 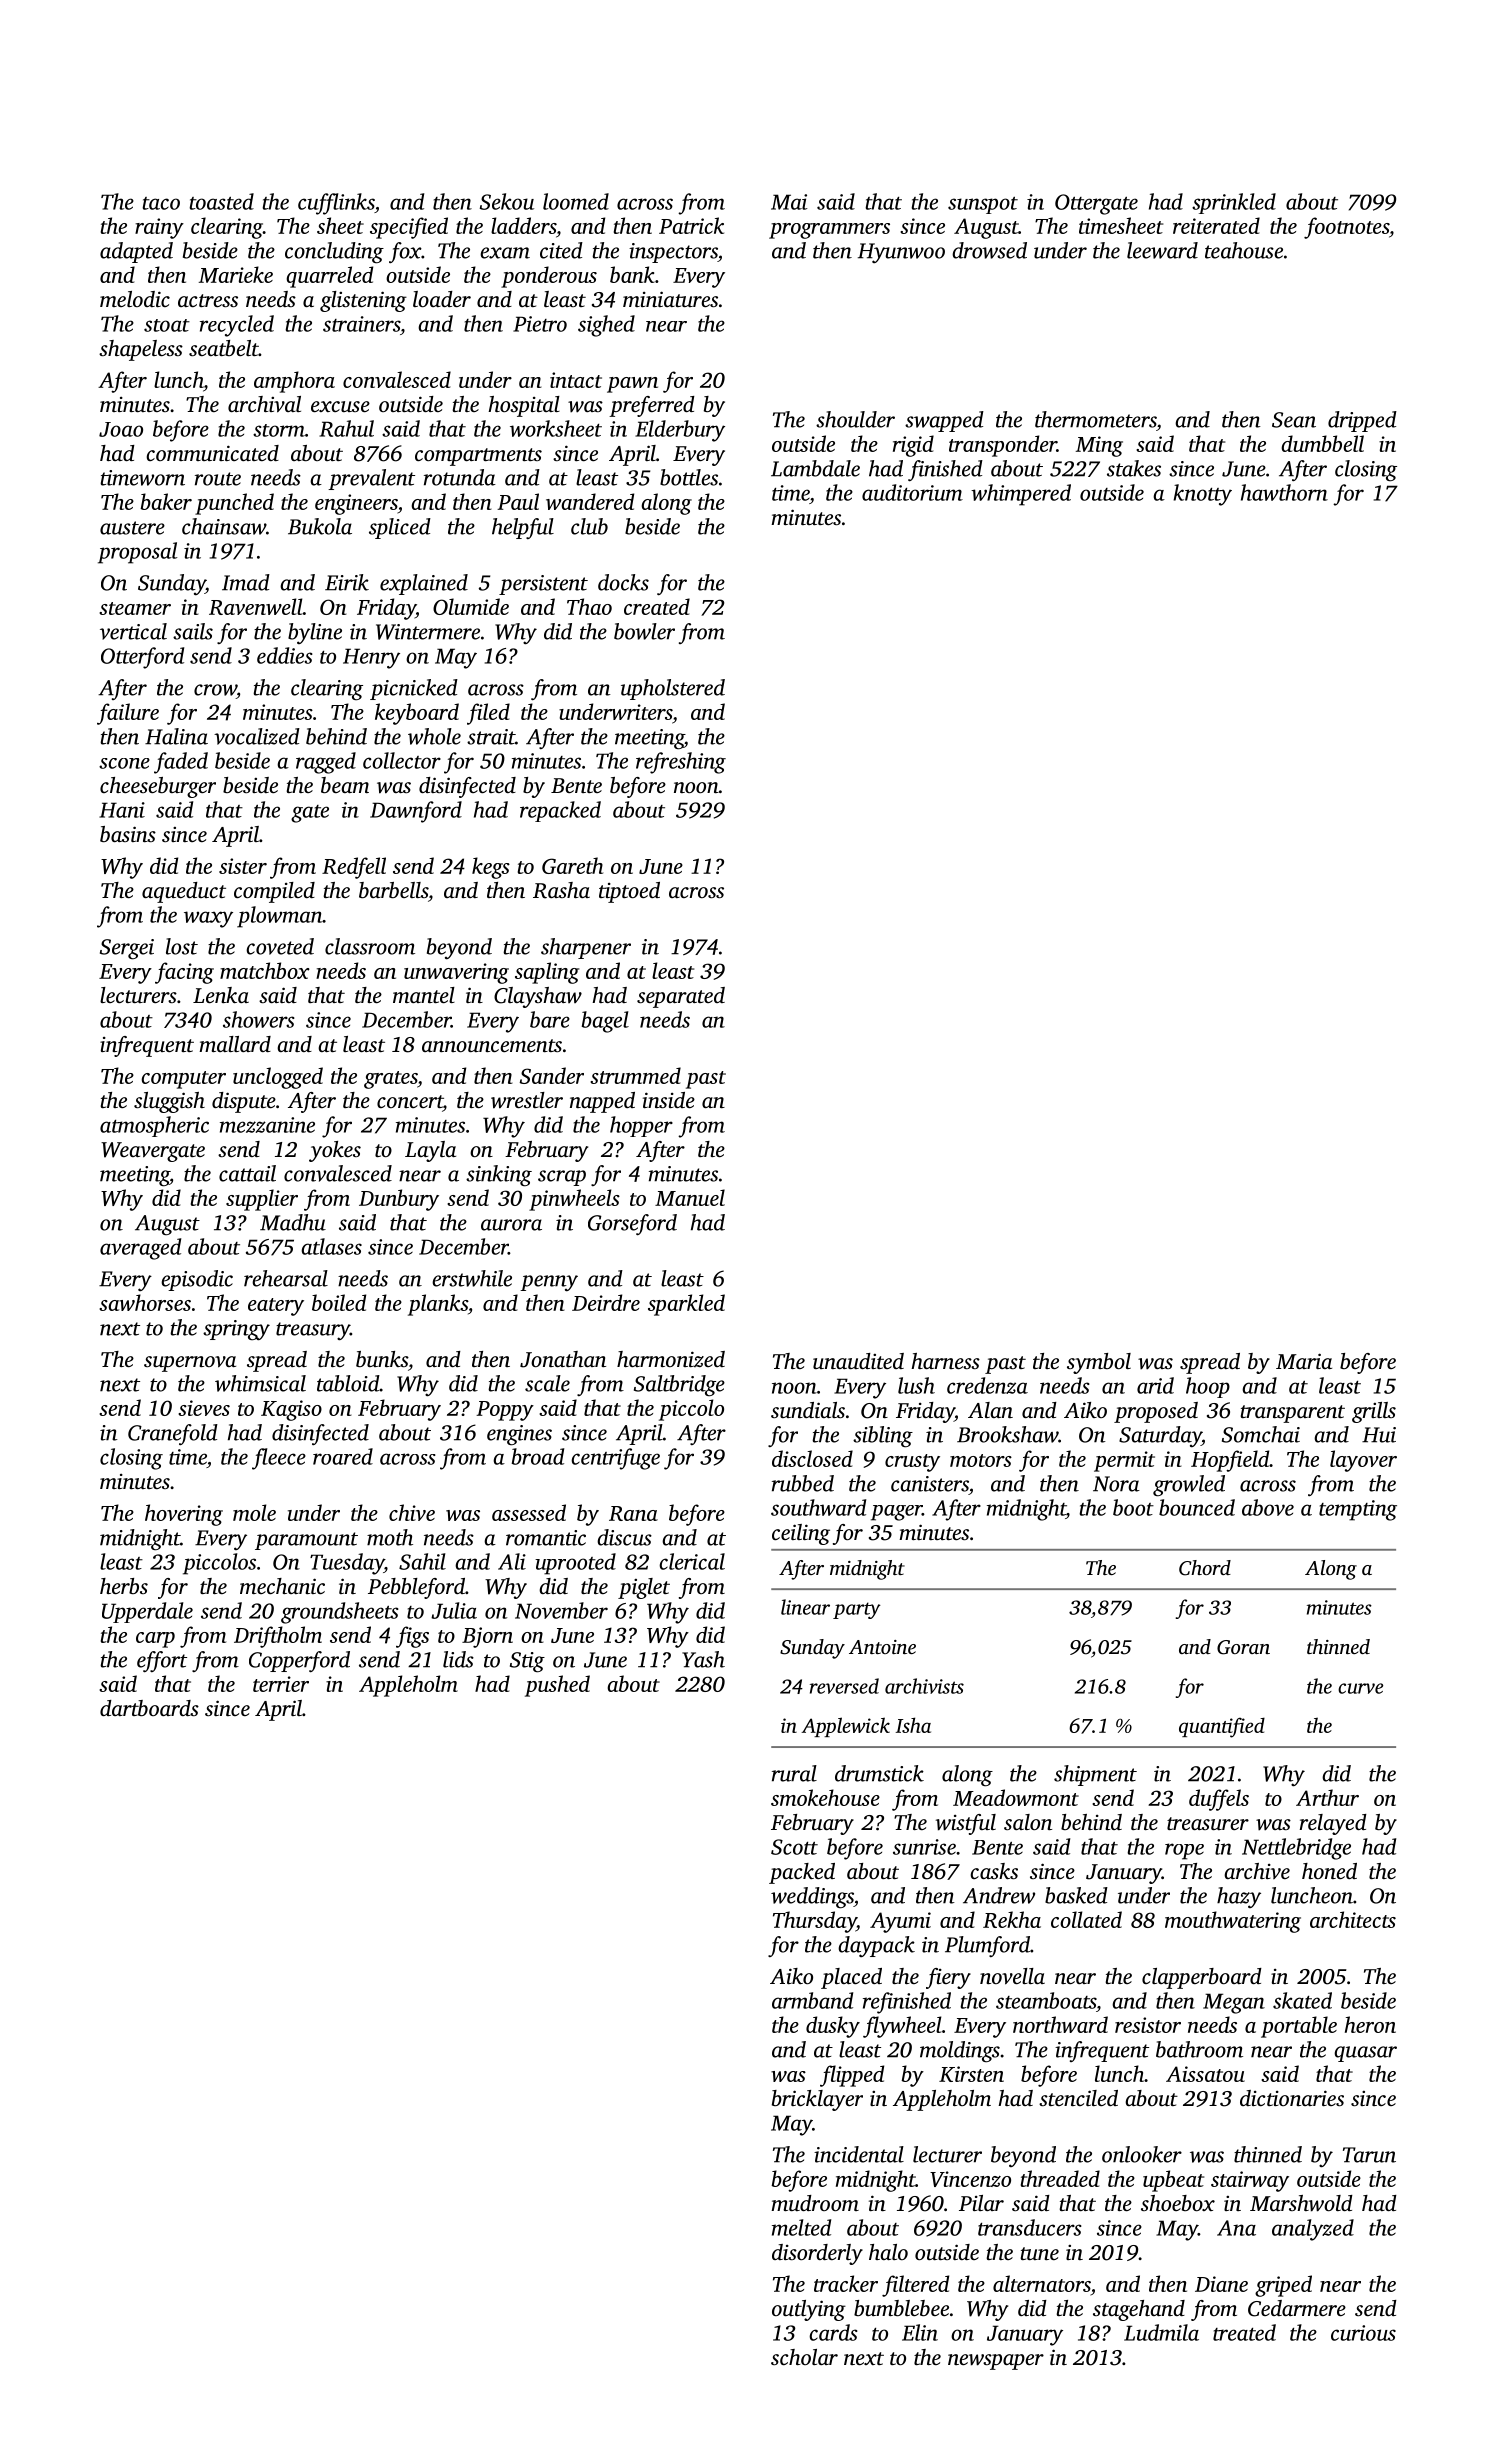 What do you see at coordinates (1099, 1363) in the screenshot?
I see `symbol` at bounding box center [1099, 1363].
